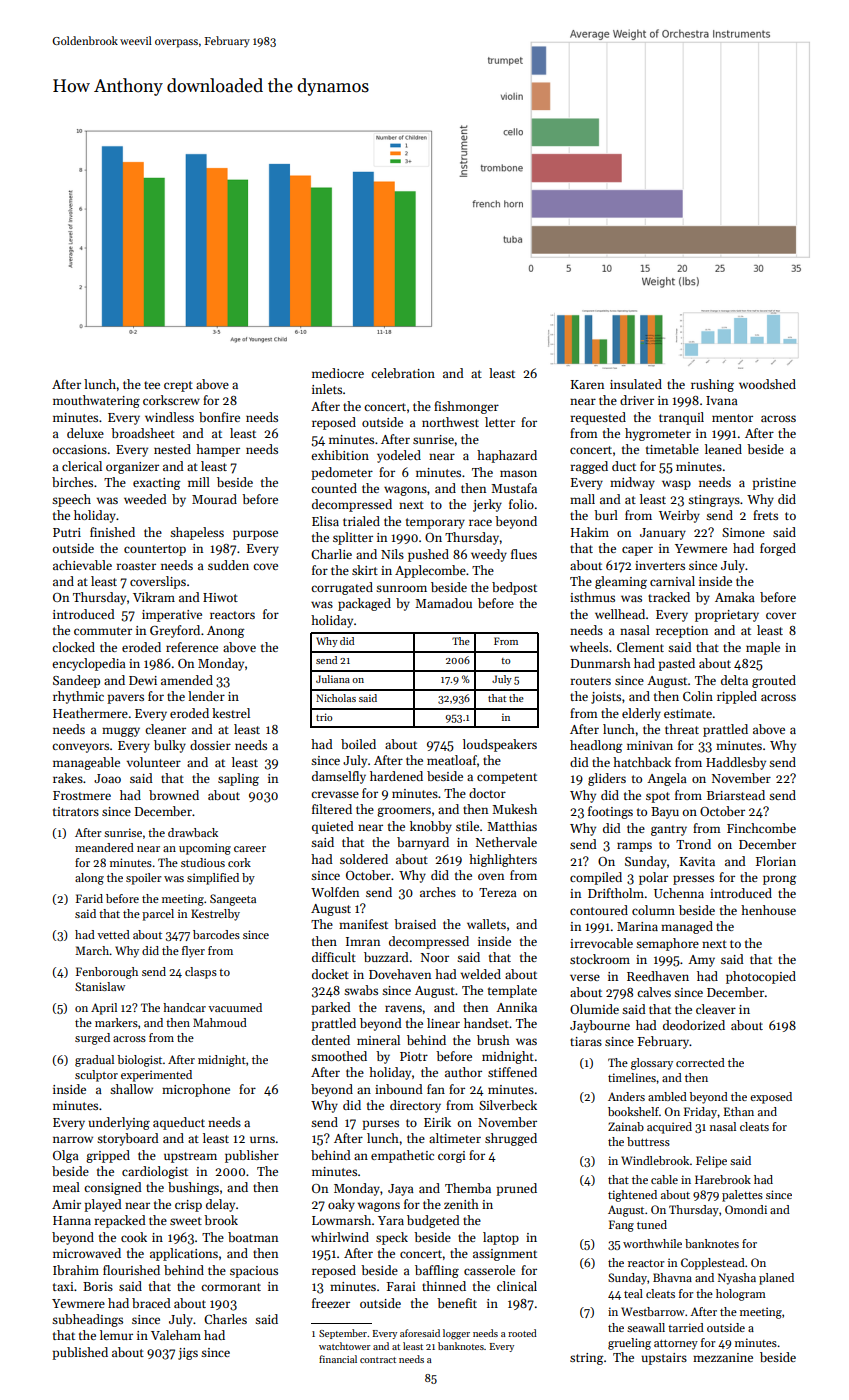  What do you see at coordinates (178, 386) in the image?
I see `crept` at bounding box center [178, 386].
